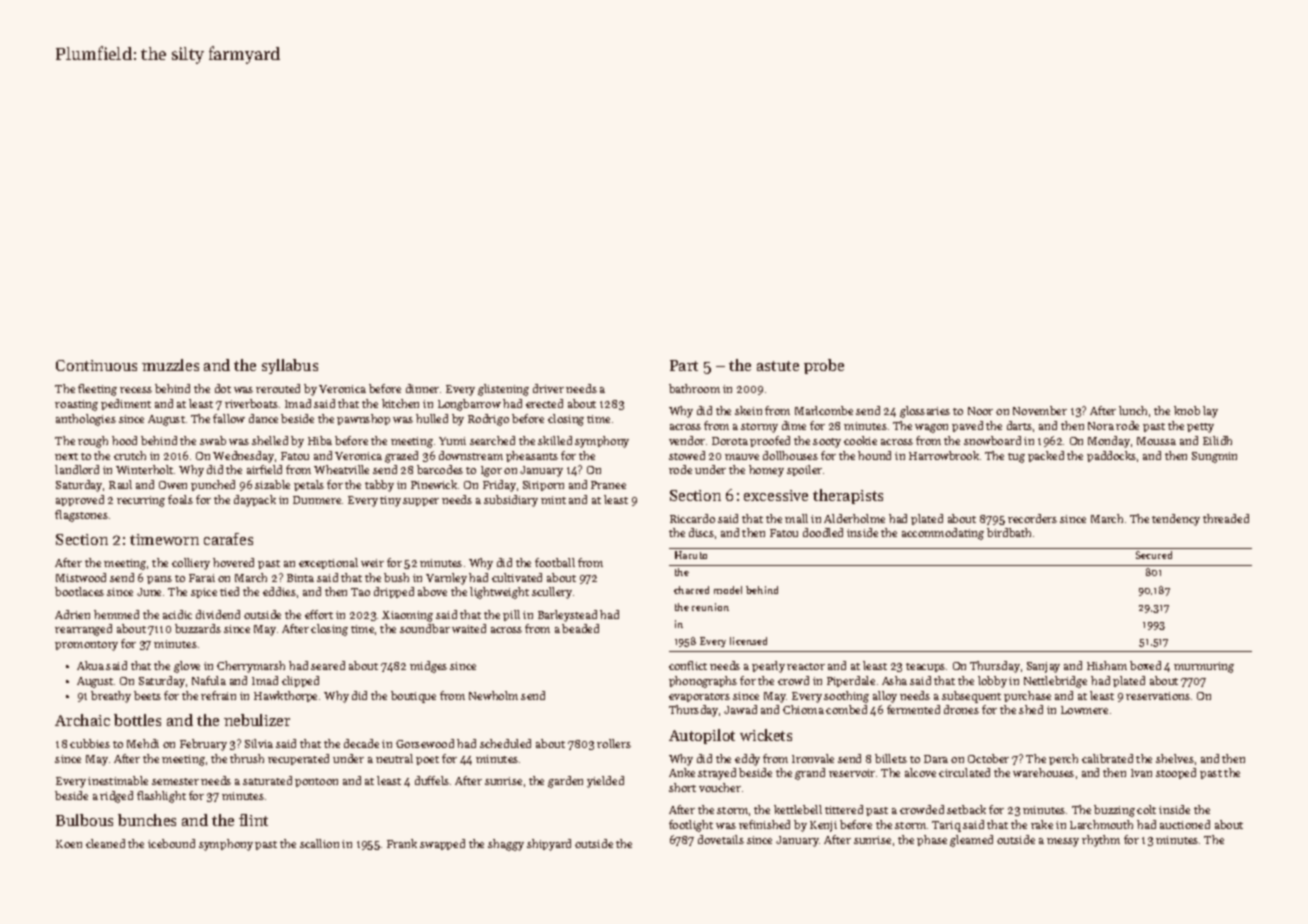 Image resolution: width=1308 pixels, height=924 pixels. What do you see at coordinates (1154, 555) in the screenshot?
I see `Secured` at bounding box center [1154, 555].
